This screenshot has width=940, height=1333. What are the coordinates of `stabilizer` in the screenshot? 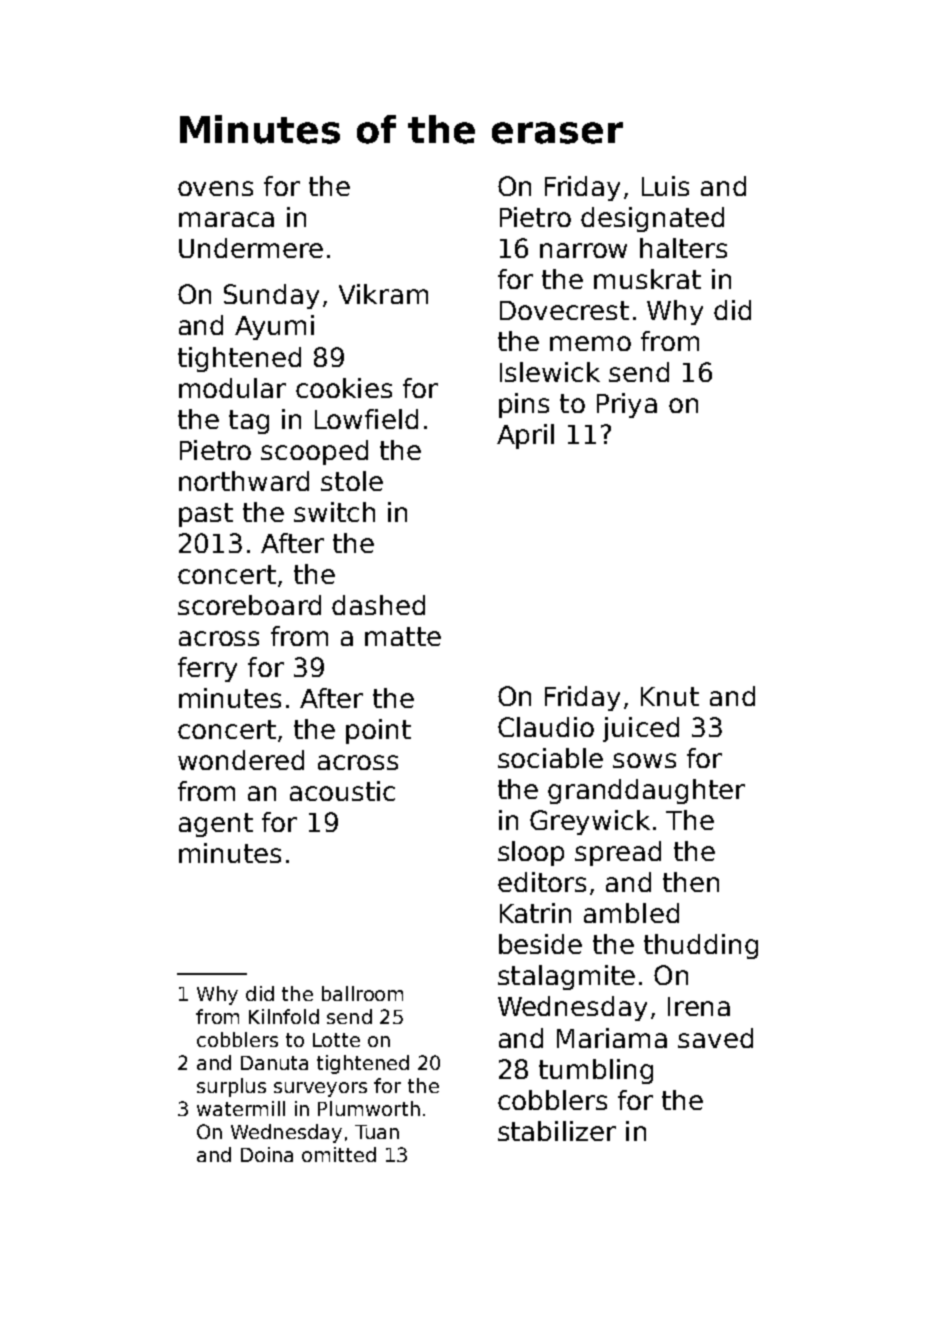 It's located at (557, 1131).
